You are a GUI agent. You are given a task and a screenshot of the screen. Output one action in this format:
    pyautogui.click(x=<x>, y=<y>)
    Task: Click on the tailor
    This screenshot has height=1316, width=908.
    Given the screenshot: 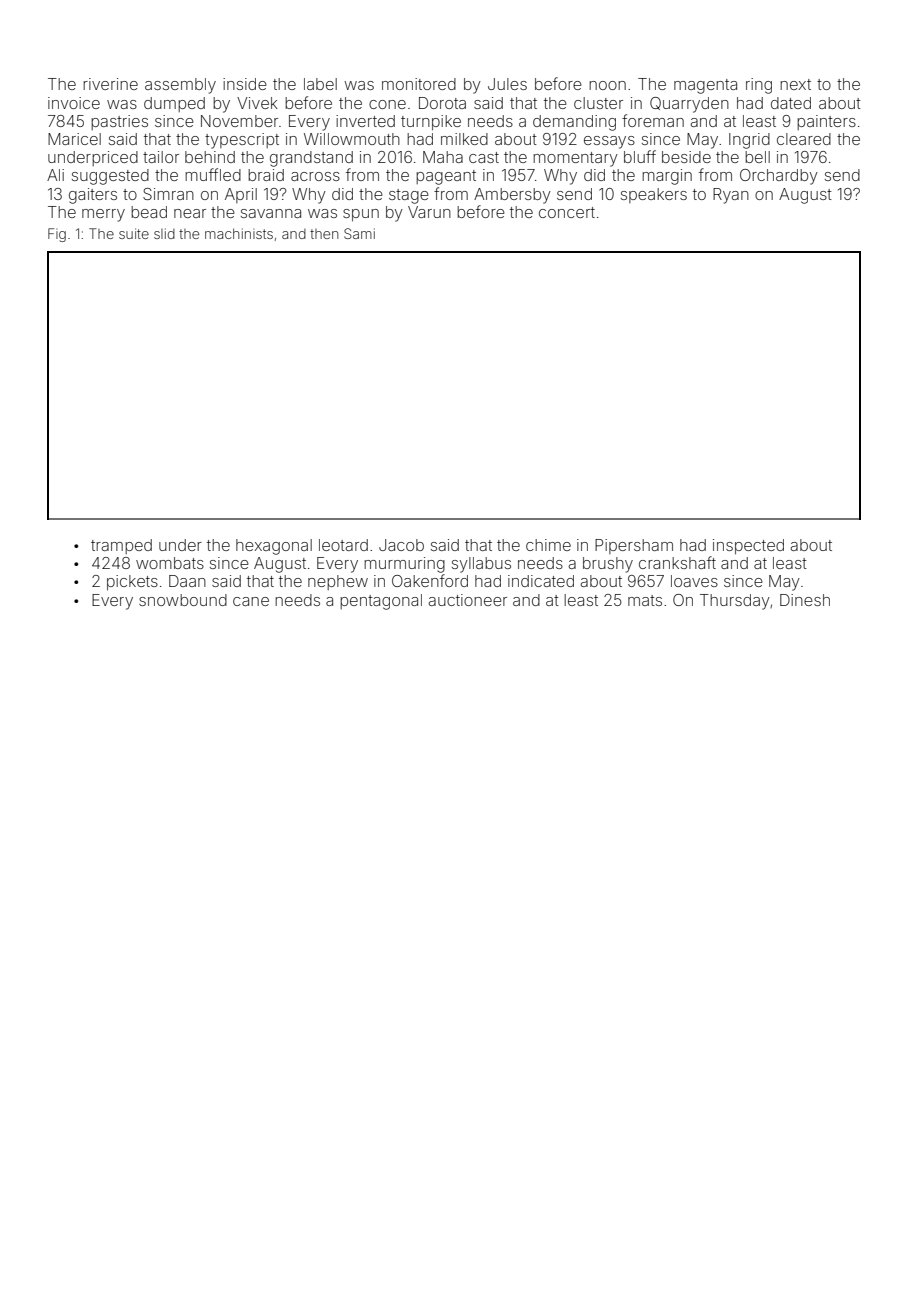 What is the action you would take?
    pyautogui.click(x=161, y=157)
